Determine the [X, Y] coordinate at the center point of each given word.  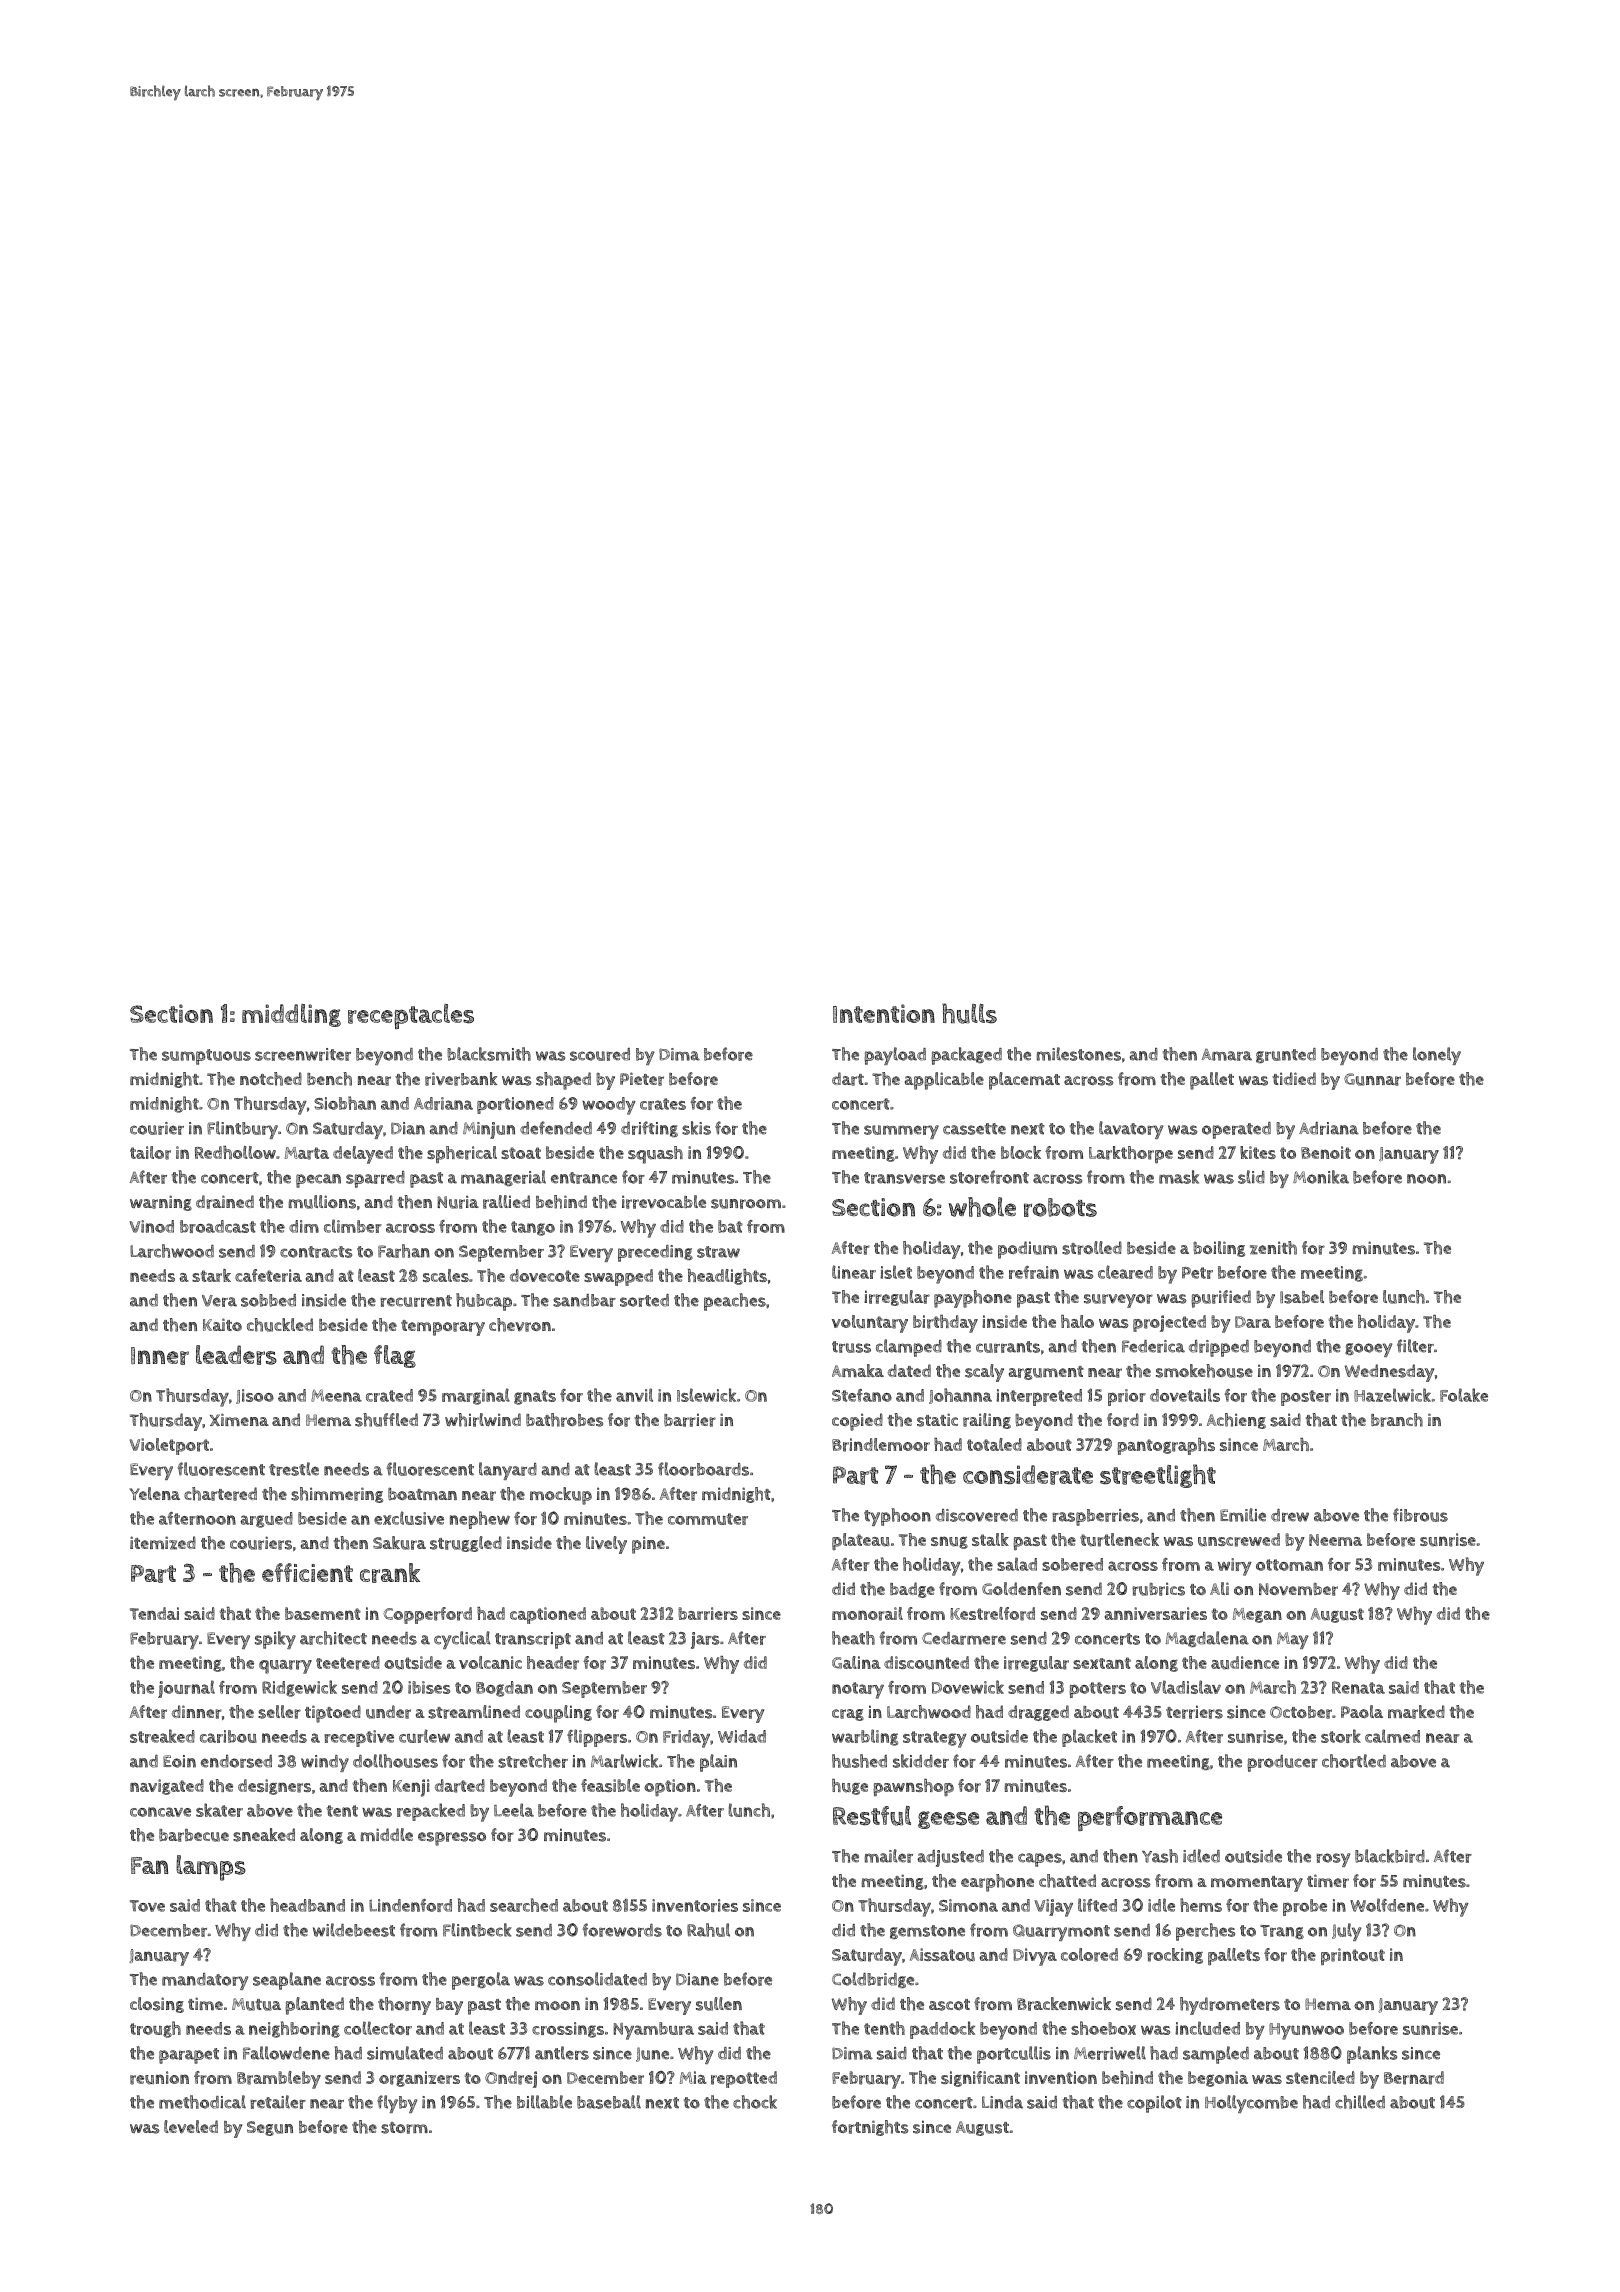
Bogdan [504, 1689]
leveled [191, 2127]
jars [705, 1640]
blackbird [1390, 1856]
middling [291, 1015]
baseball [609, 2102]
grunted [1286, 1055]
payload [895, 1056]
